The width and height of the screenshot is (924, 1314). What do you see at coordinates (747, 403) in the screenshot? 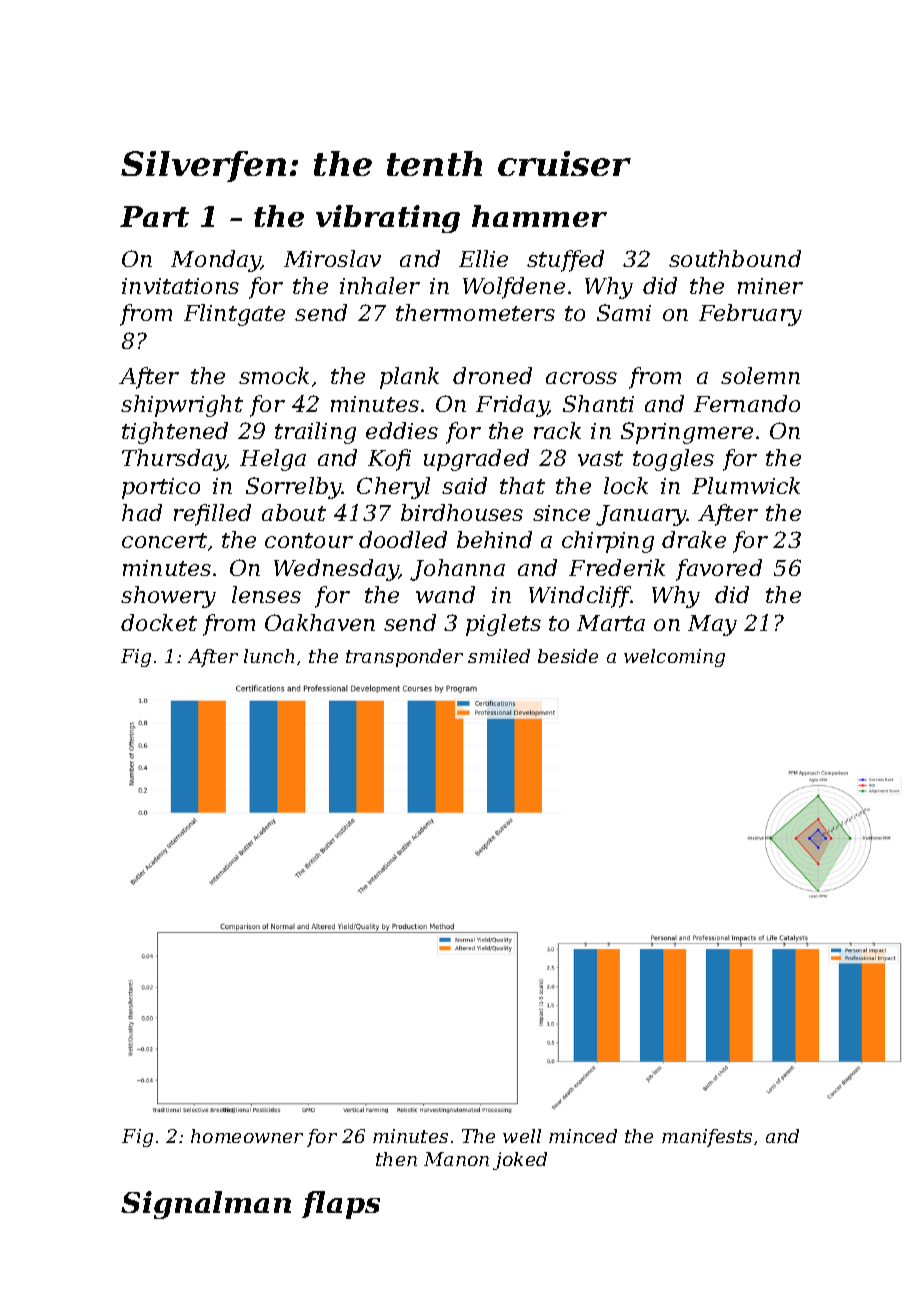
I see `Fernando` at bounding box center [747, 403].
